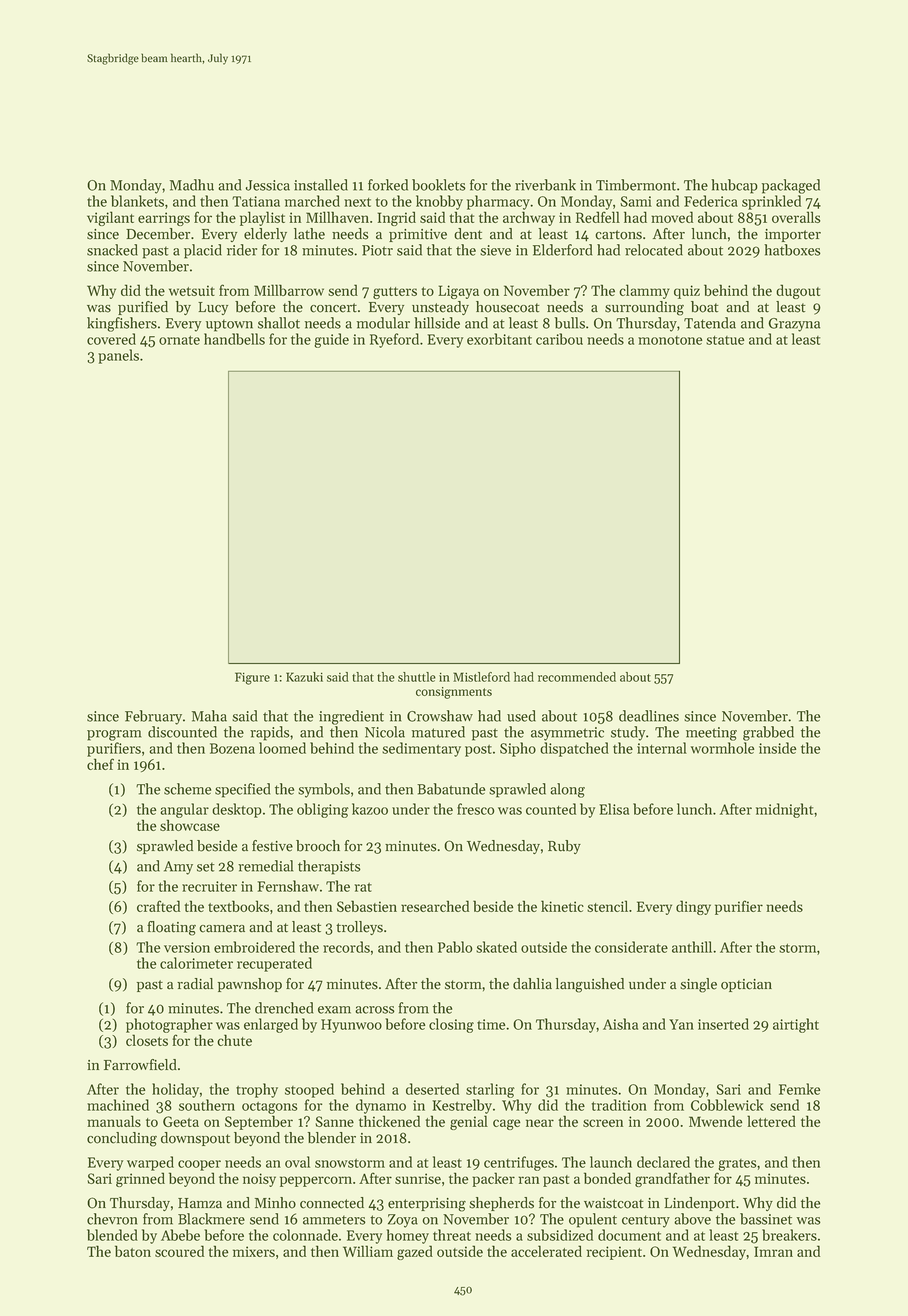 Image resolution: width=908 pixels, height=1316 pixels. Describe the element at coordinates (370, 809) in the screenshot. I see `kazoo` at that location.
